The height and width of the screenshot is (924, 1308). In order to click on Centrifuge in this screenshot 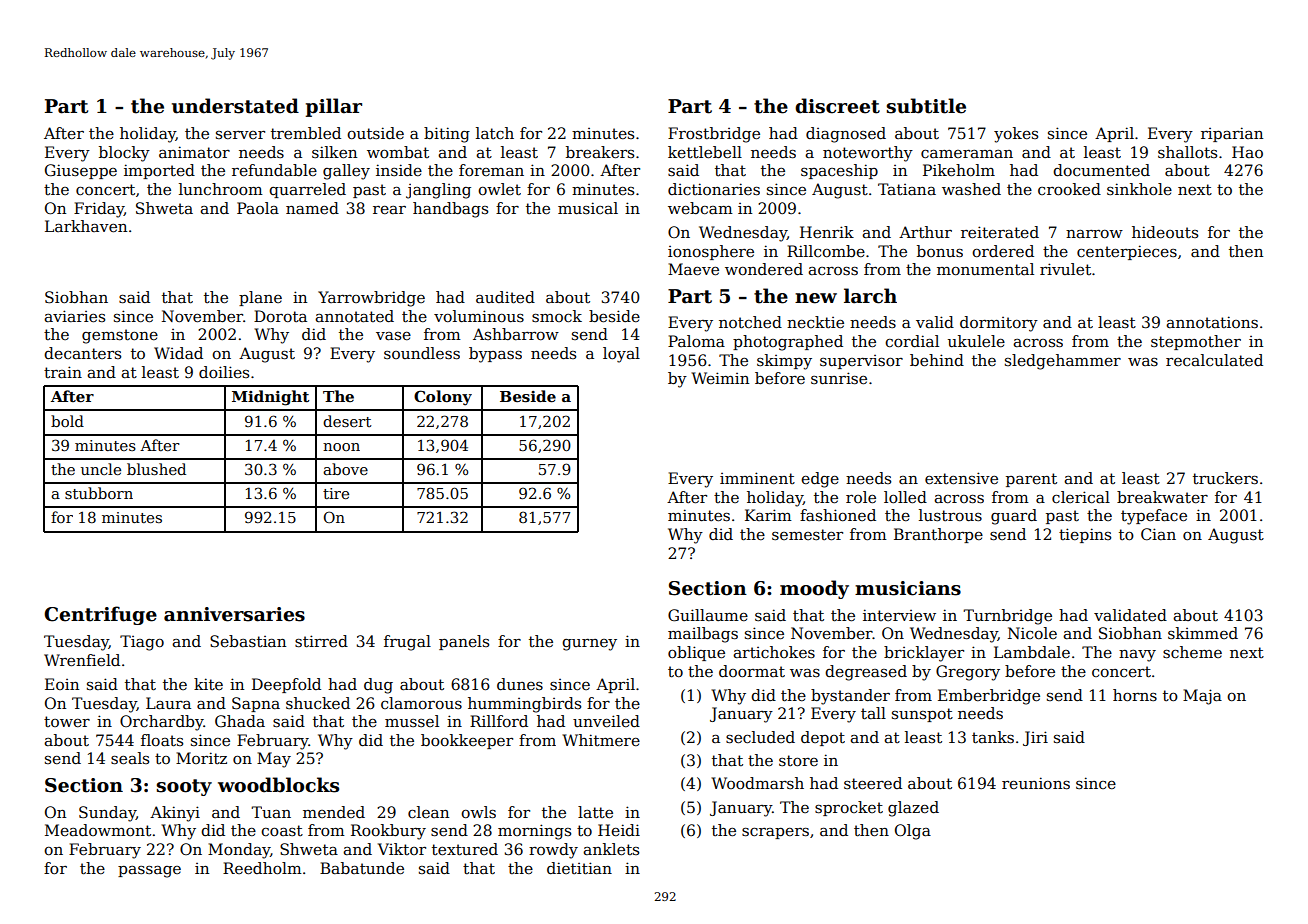, I will do `click(100, 615)`.
